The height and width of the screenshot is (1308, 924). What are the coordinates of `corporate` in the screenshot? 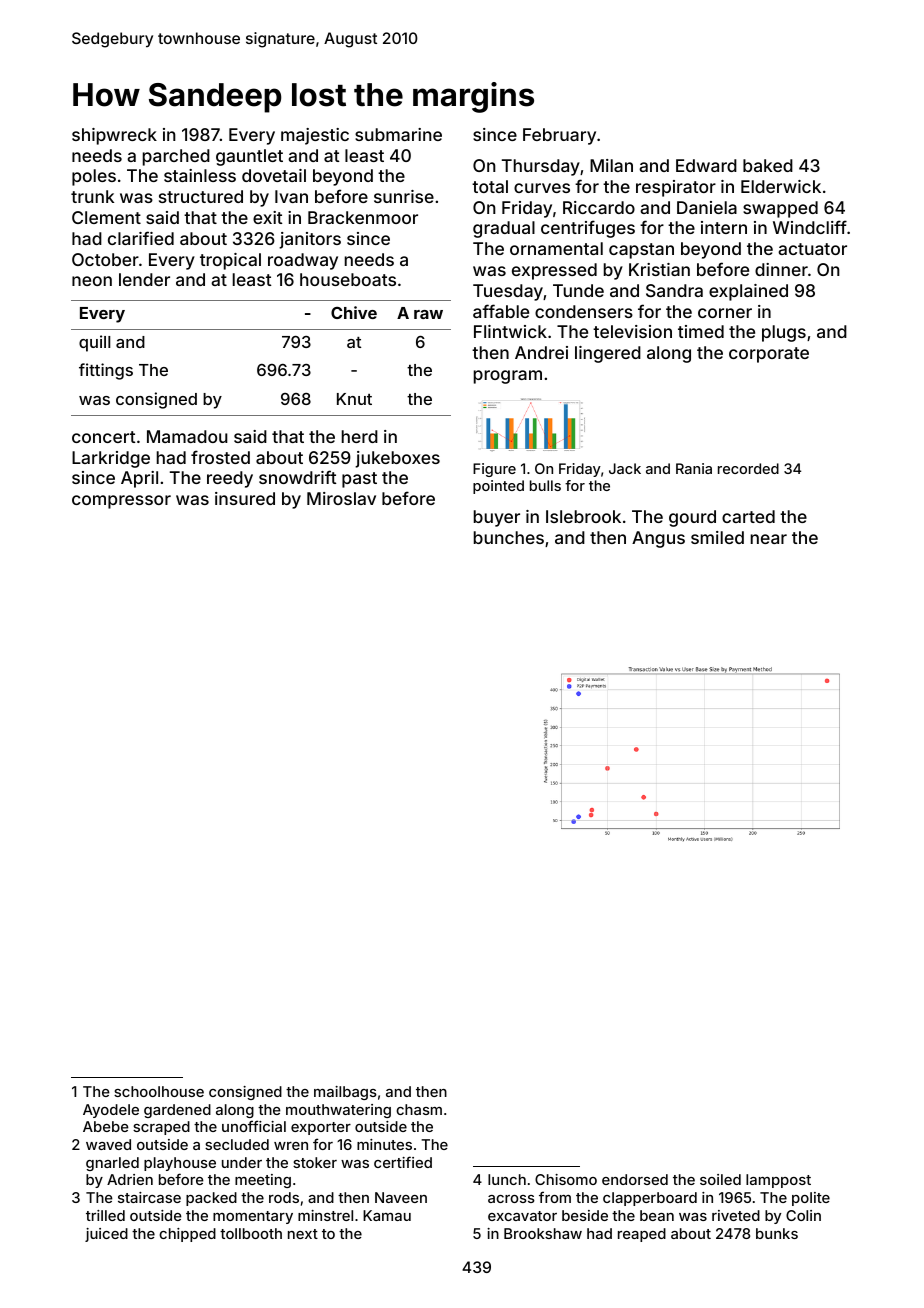 It's located at (769, 355).
